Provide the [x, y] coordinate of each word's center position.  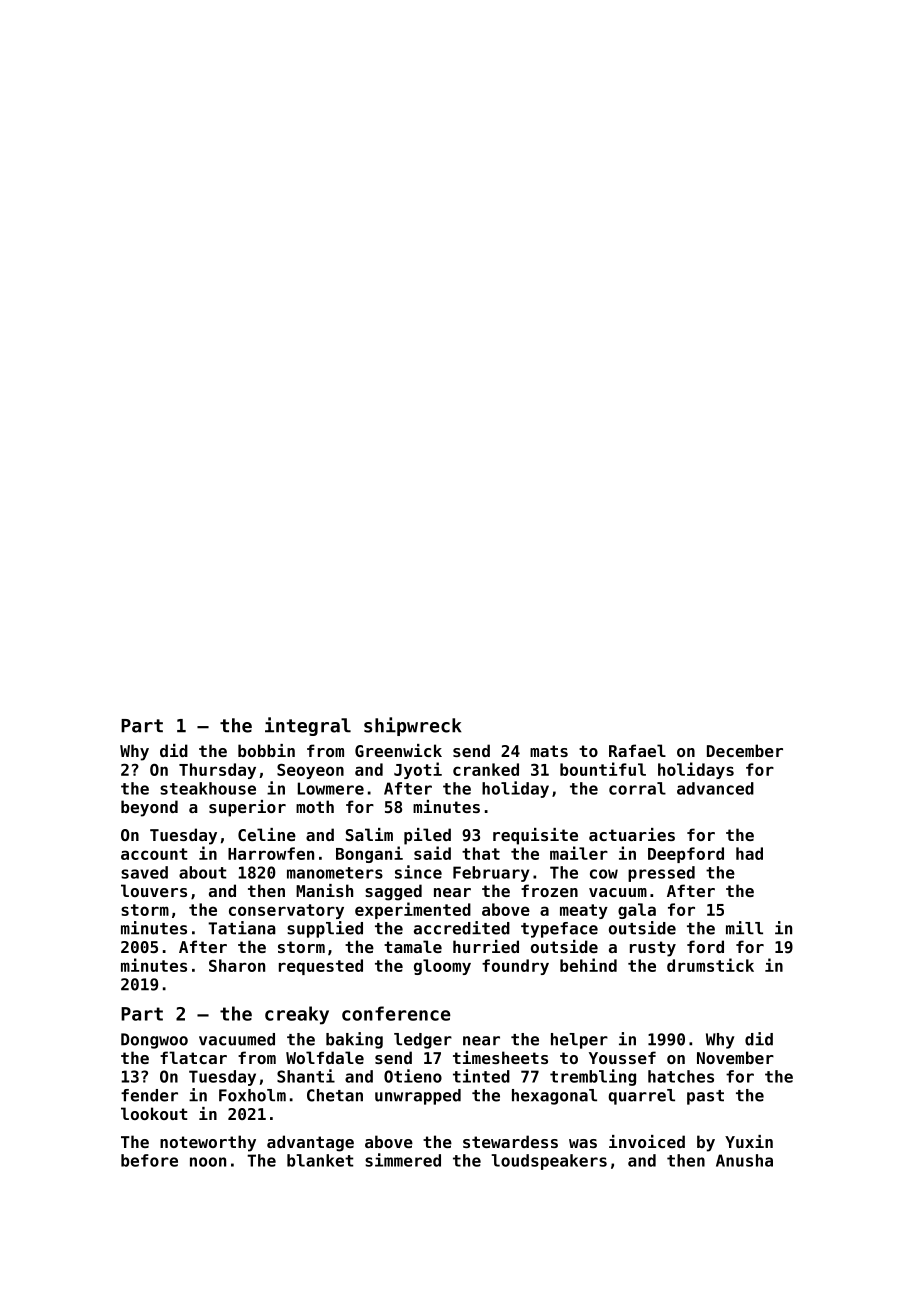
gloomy [442, 967]
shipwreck [412, 726]
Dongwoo [154, 1041]
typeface [559, 930]
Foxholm [252, 1095]
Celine [267, 834]
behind [588, 965]
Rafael [637, 750]
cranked [486, 769]
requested [321, 967]
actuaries [632, 834]
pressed [661, 874]
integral [308, 726]
